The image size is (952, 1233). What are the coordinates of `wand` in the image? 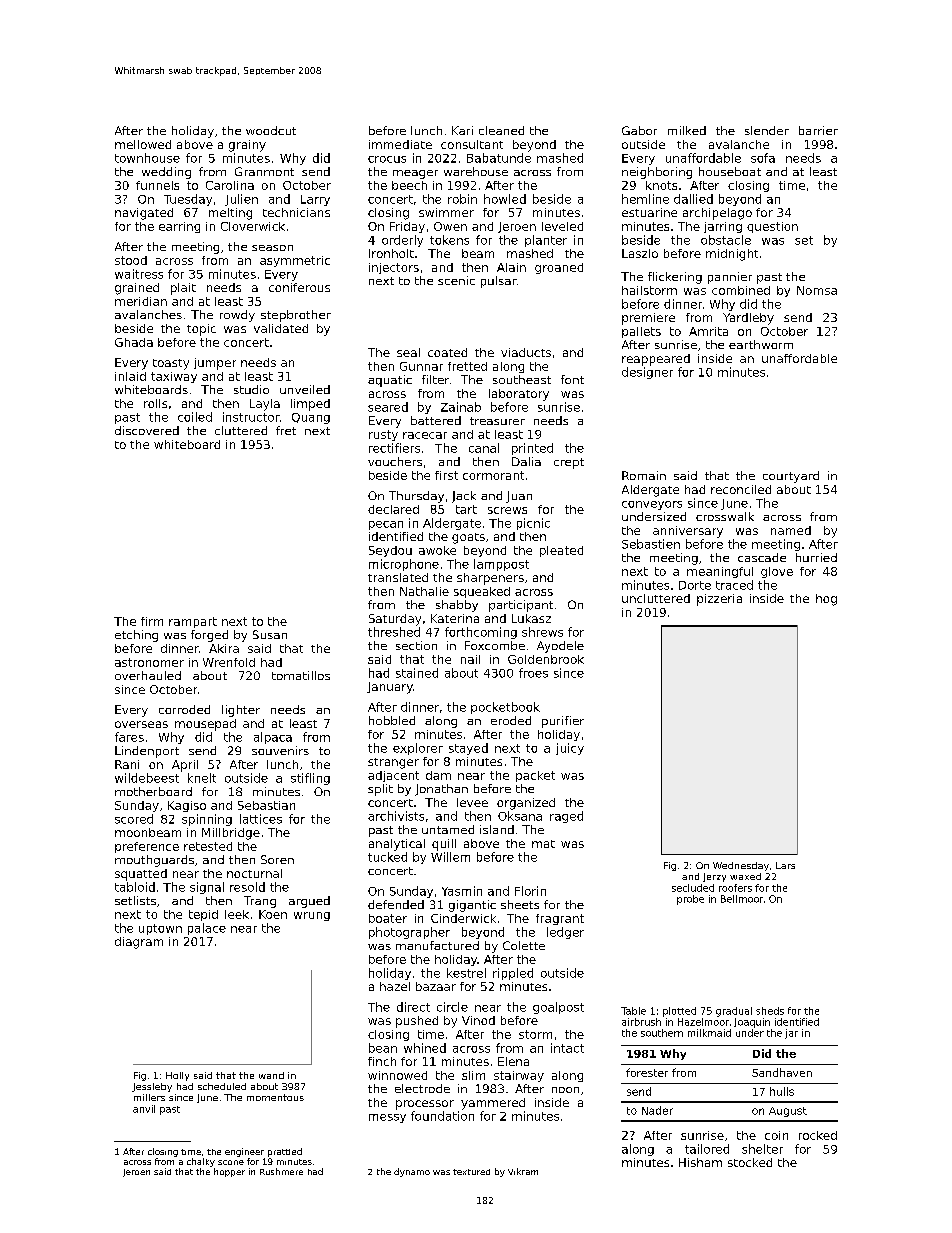 It's located at (271, 1075).
